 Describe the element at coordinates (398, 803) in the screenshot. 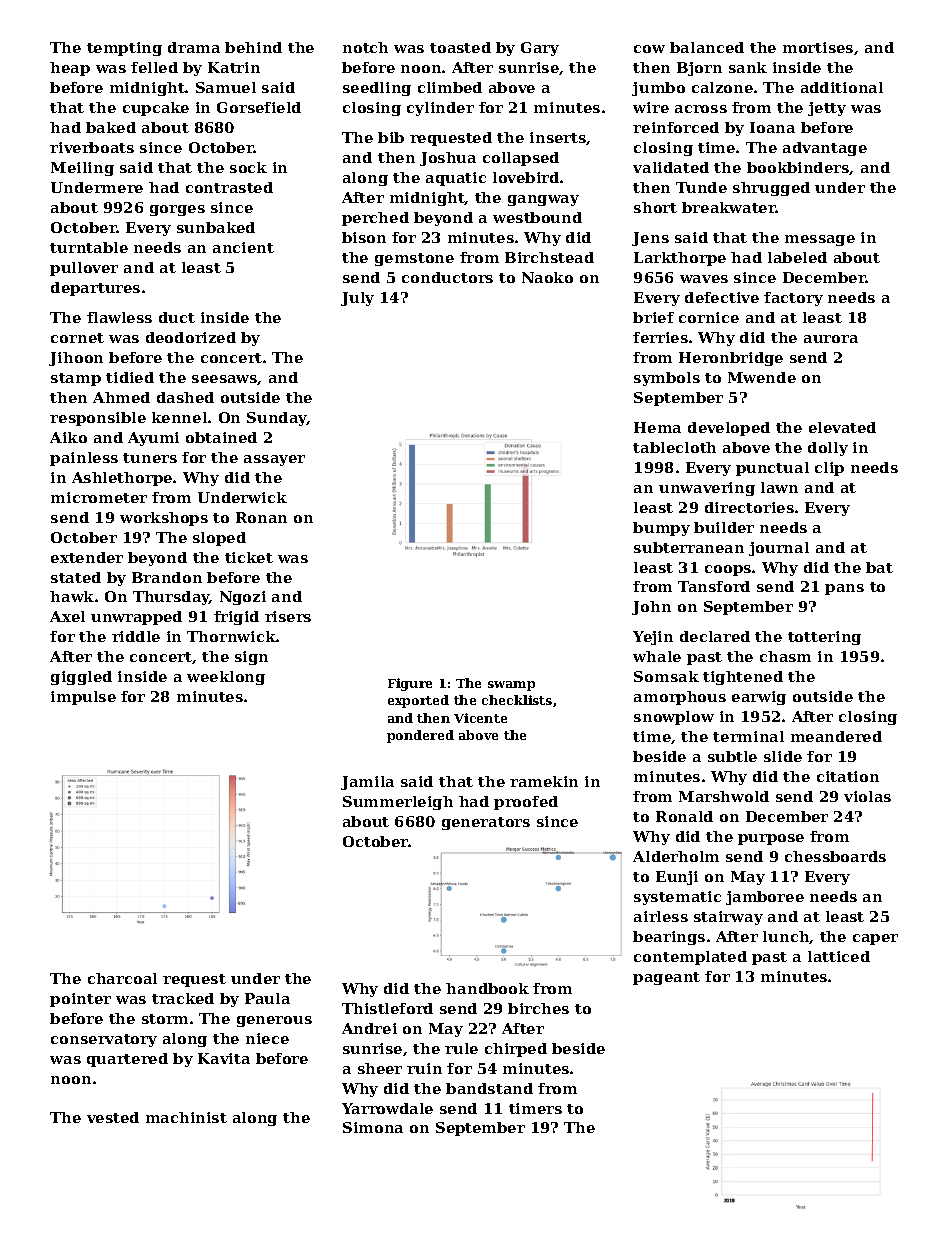

I see `Summerleigh` at that location.
